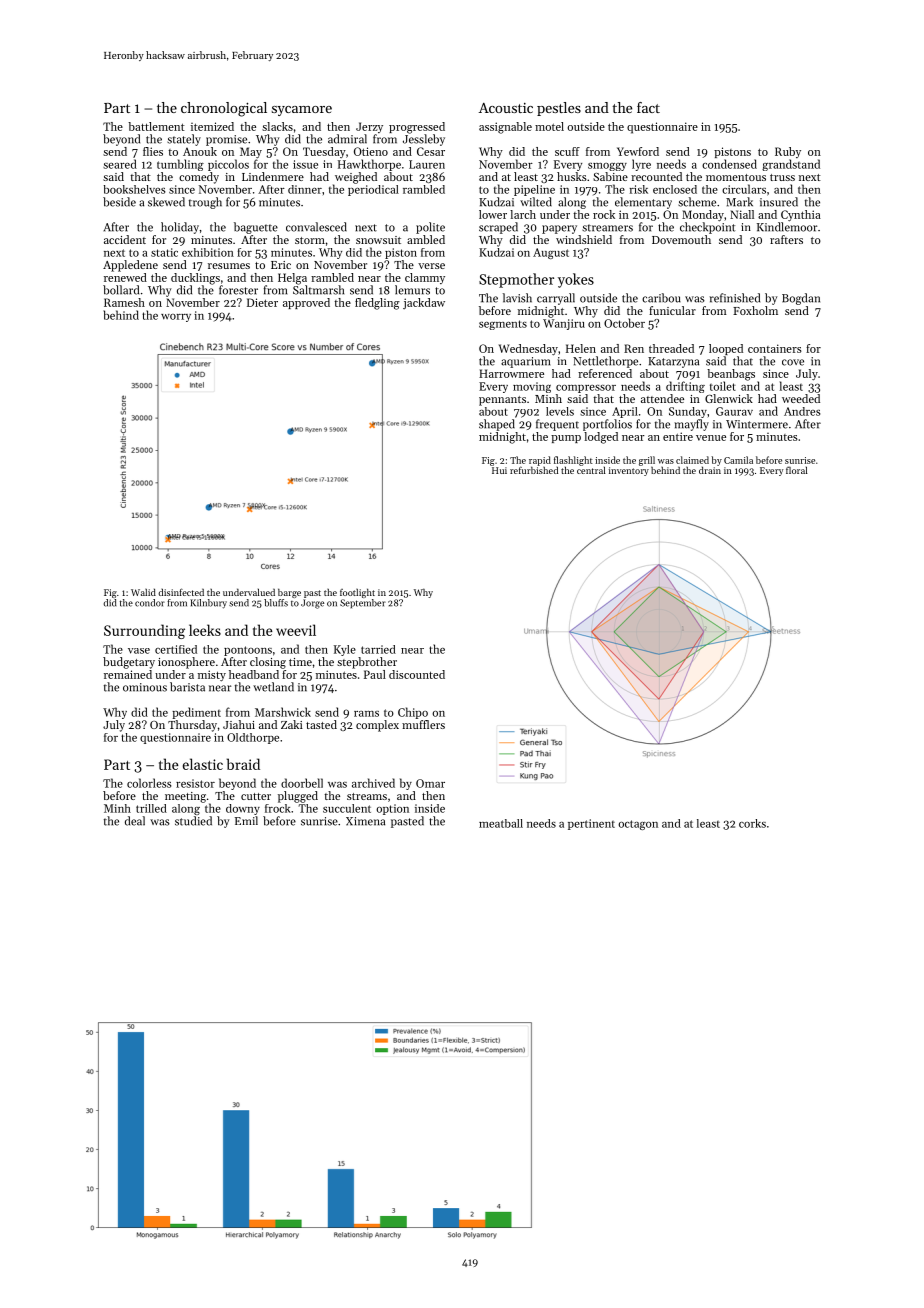 The width and height of the screenshot is (924, 1308). Describe the element at coordinates (176, 649) in the screenshot. I see `certified` at that location.
